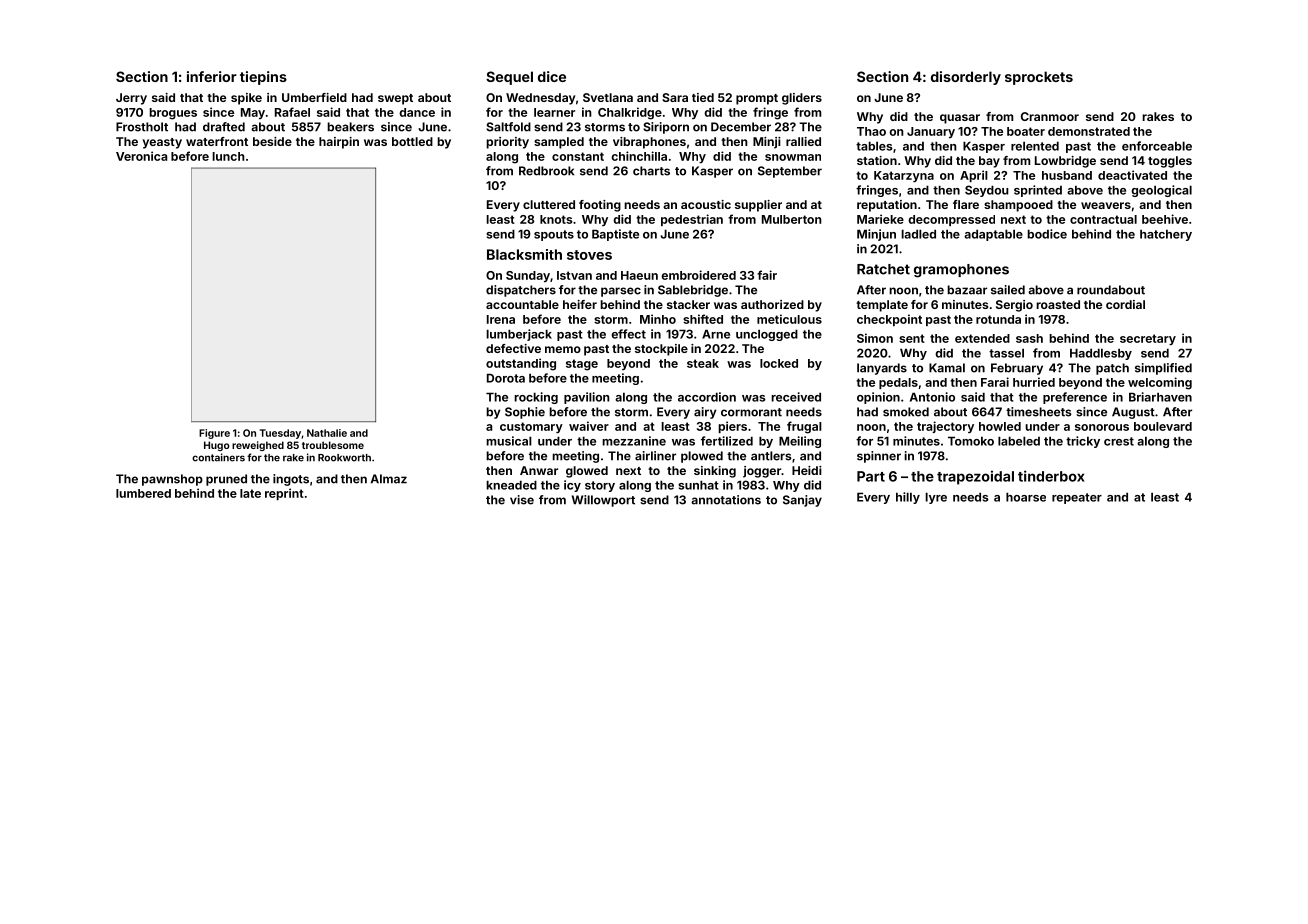 Image resolution: width=1308 pixels, height=924 pixels. What do you see at coordinates (524, 254) in the image?
I see `Blacksmith` at bounding box center [524, 254].
